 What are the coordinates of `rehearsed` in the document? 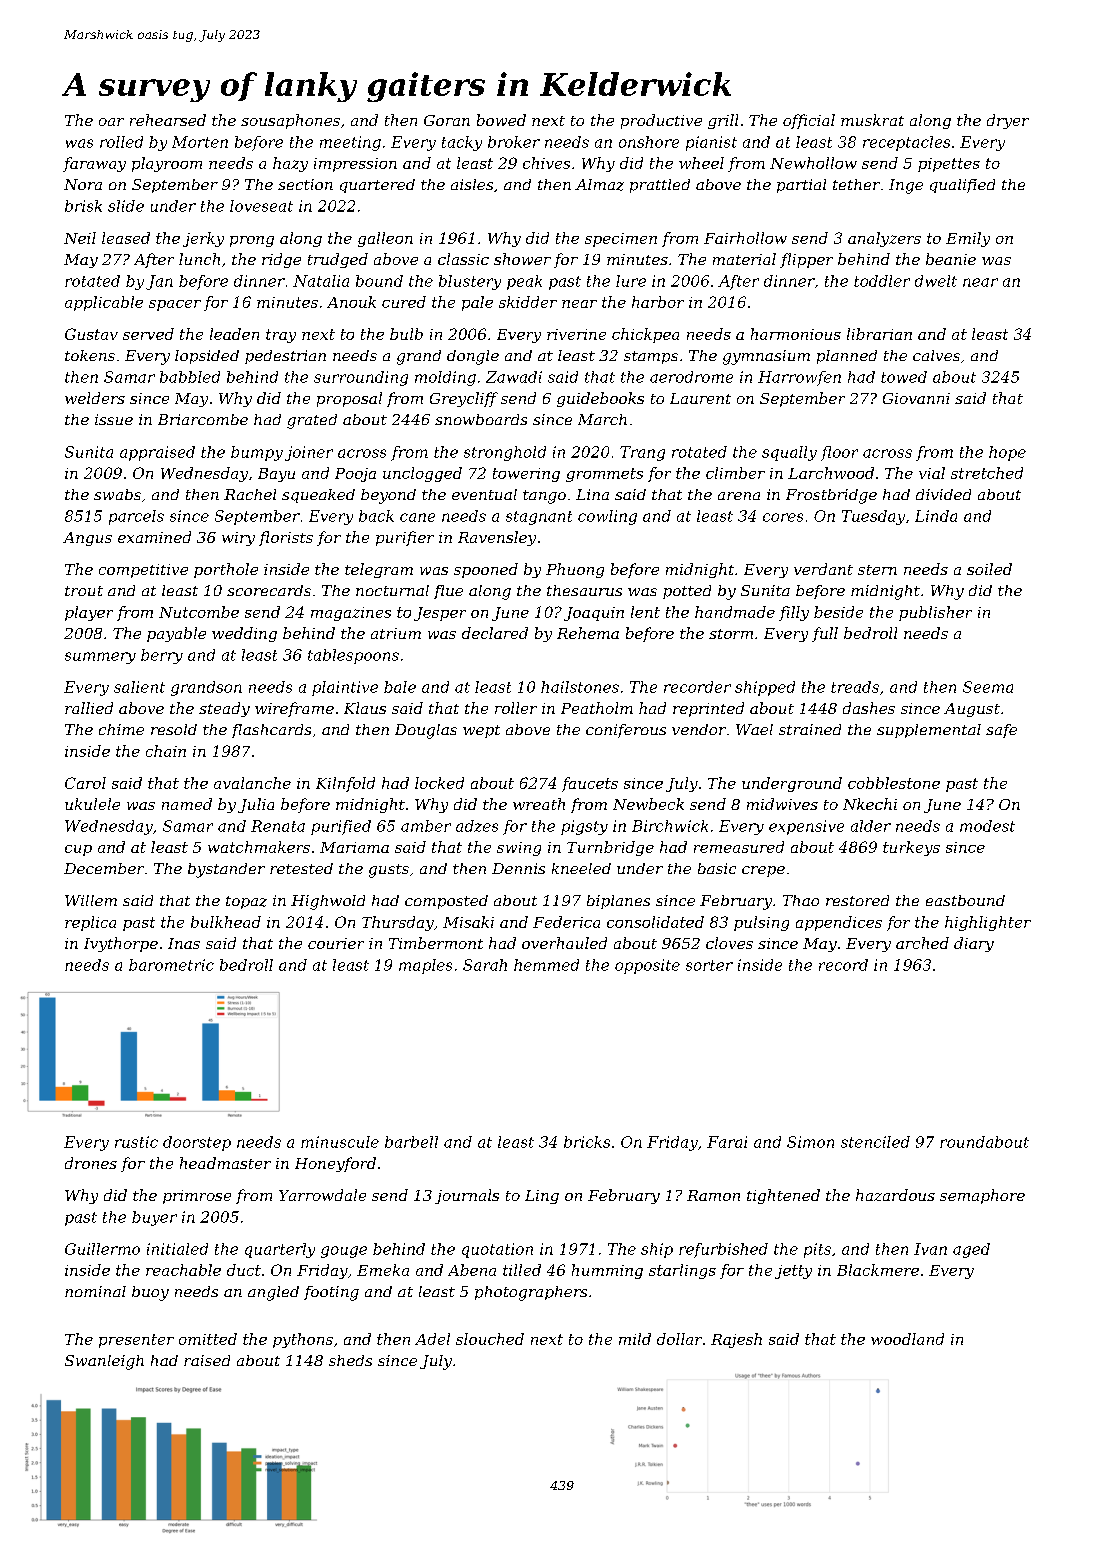 It's located at (168, 120).
